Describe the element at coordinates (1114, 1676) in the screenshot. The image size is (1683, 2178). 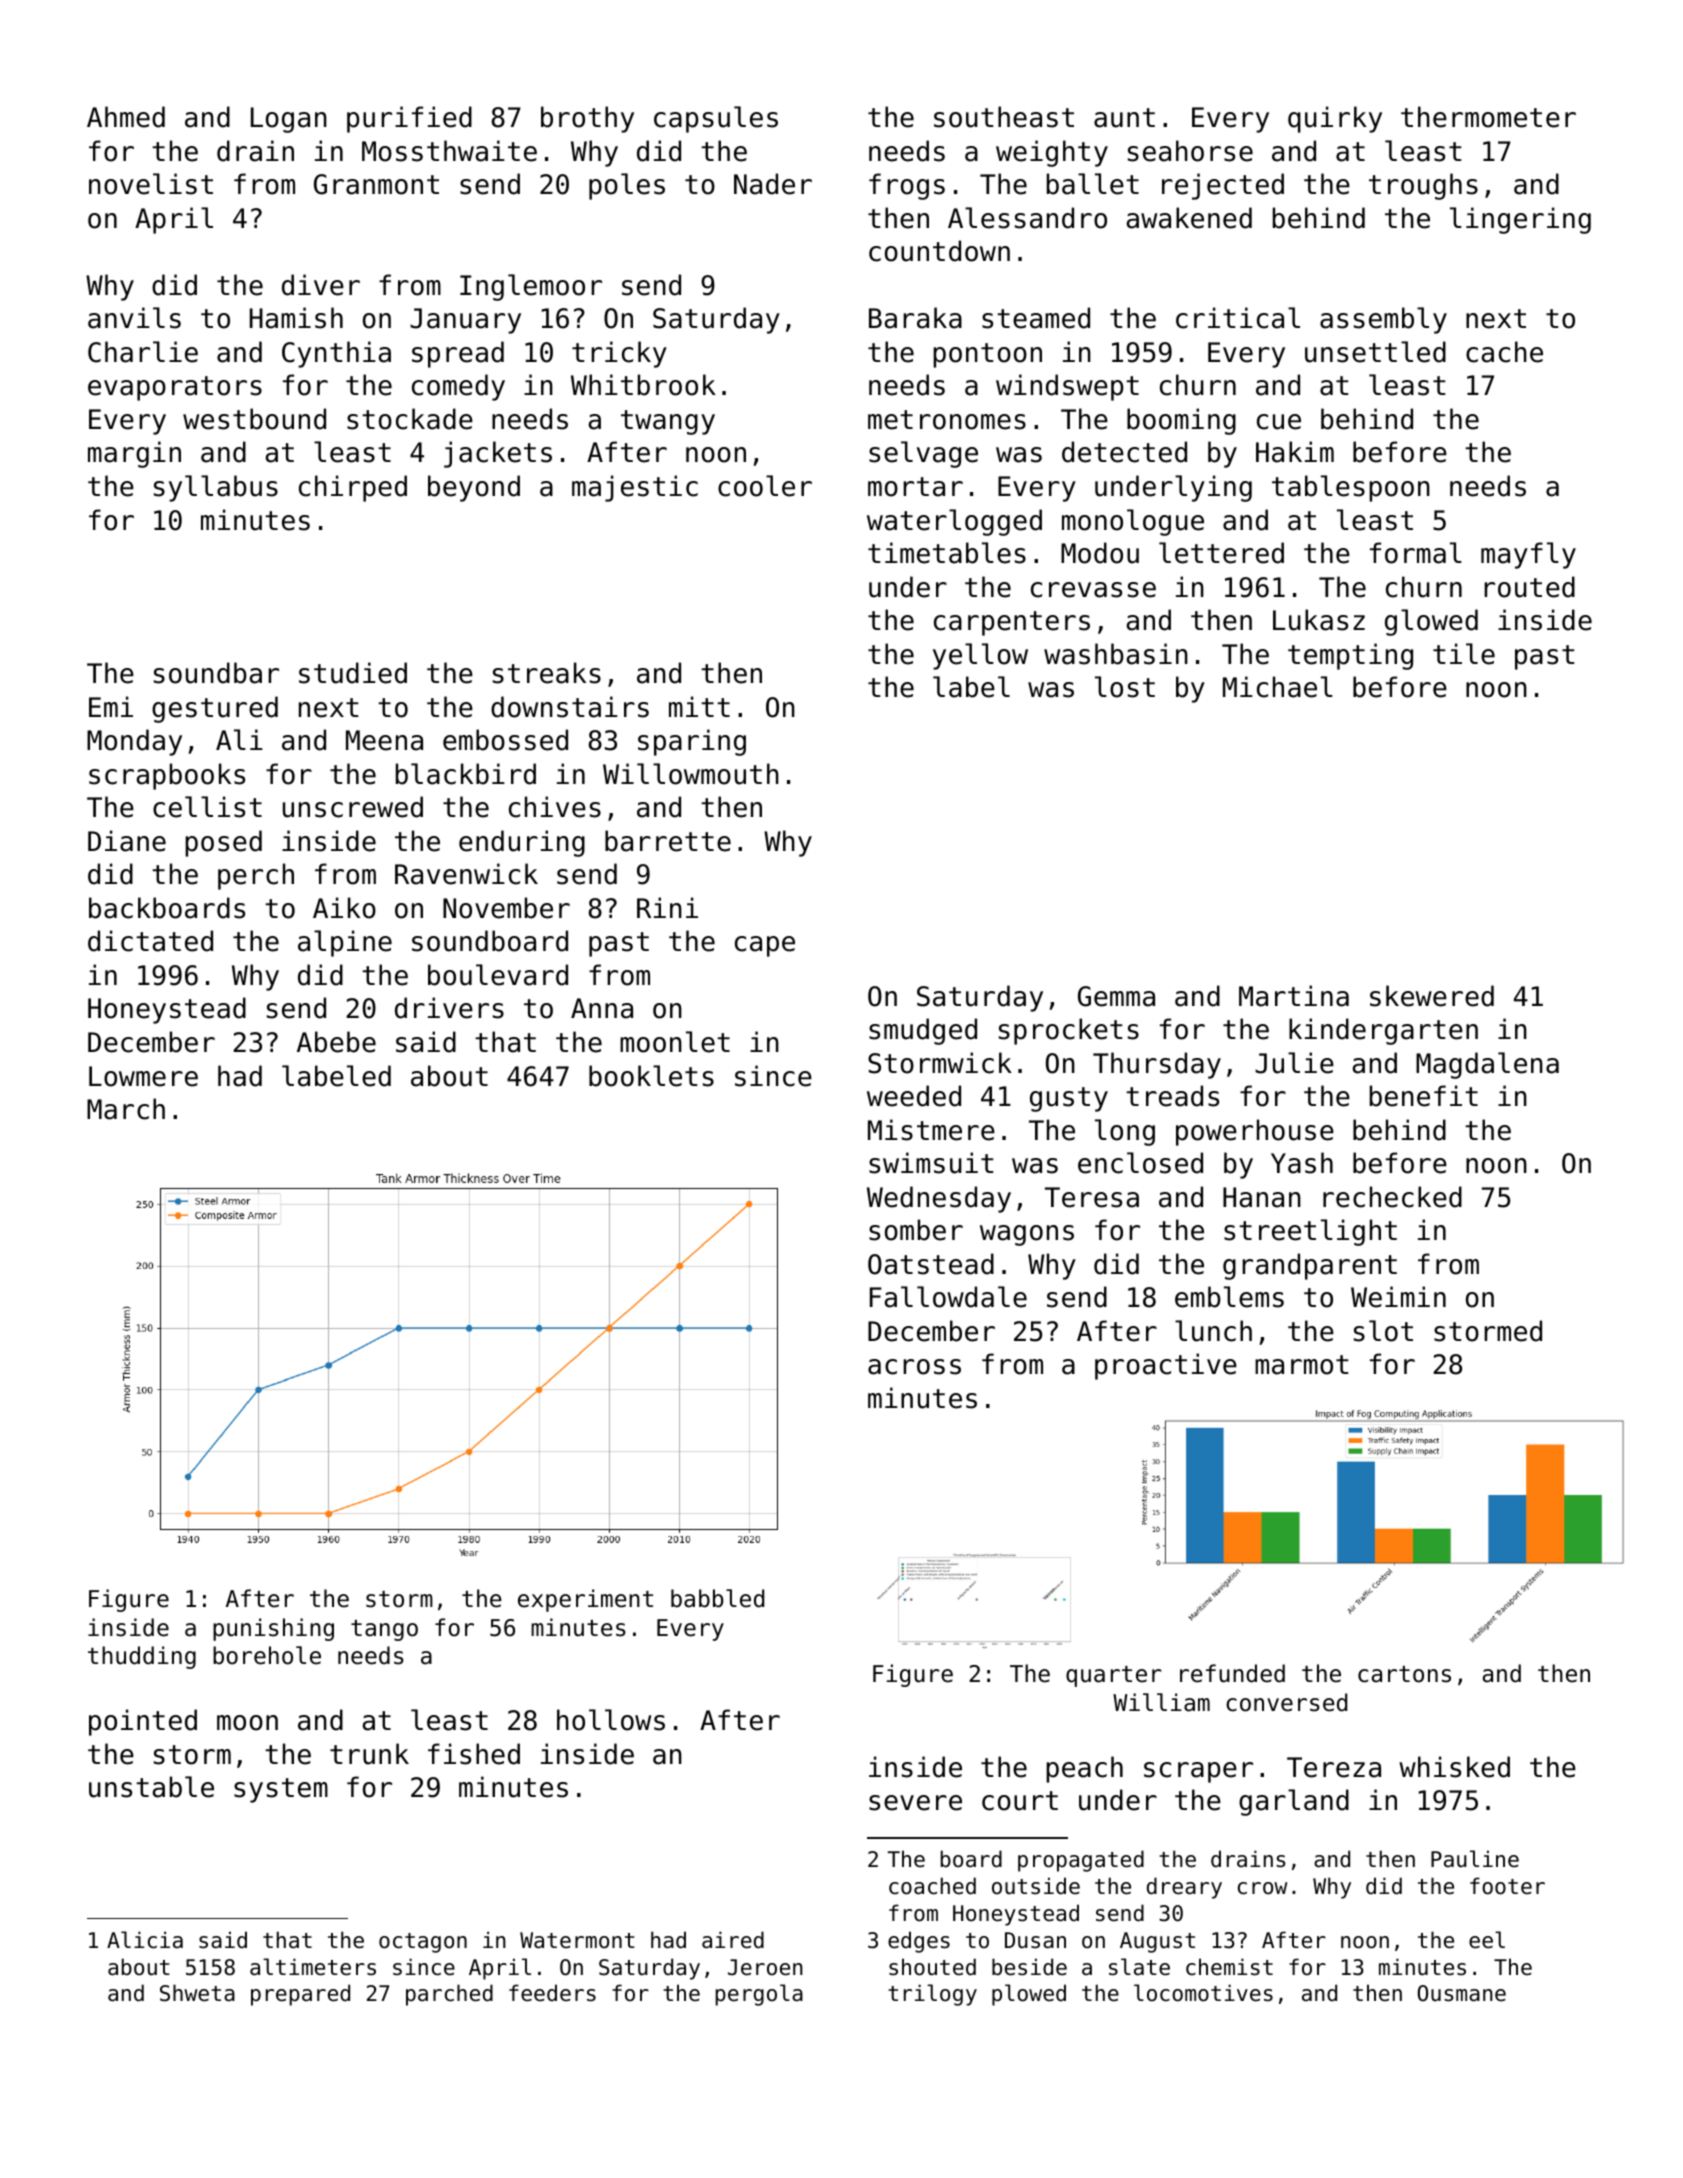
I see `quarter` at that location.
